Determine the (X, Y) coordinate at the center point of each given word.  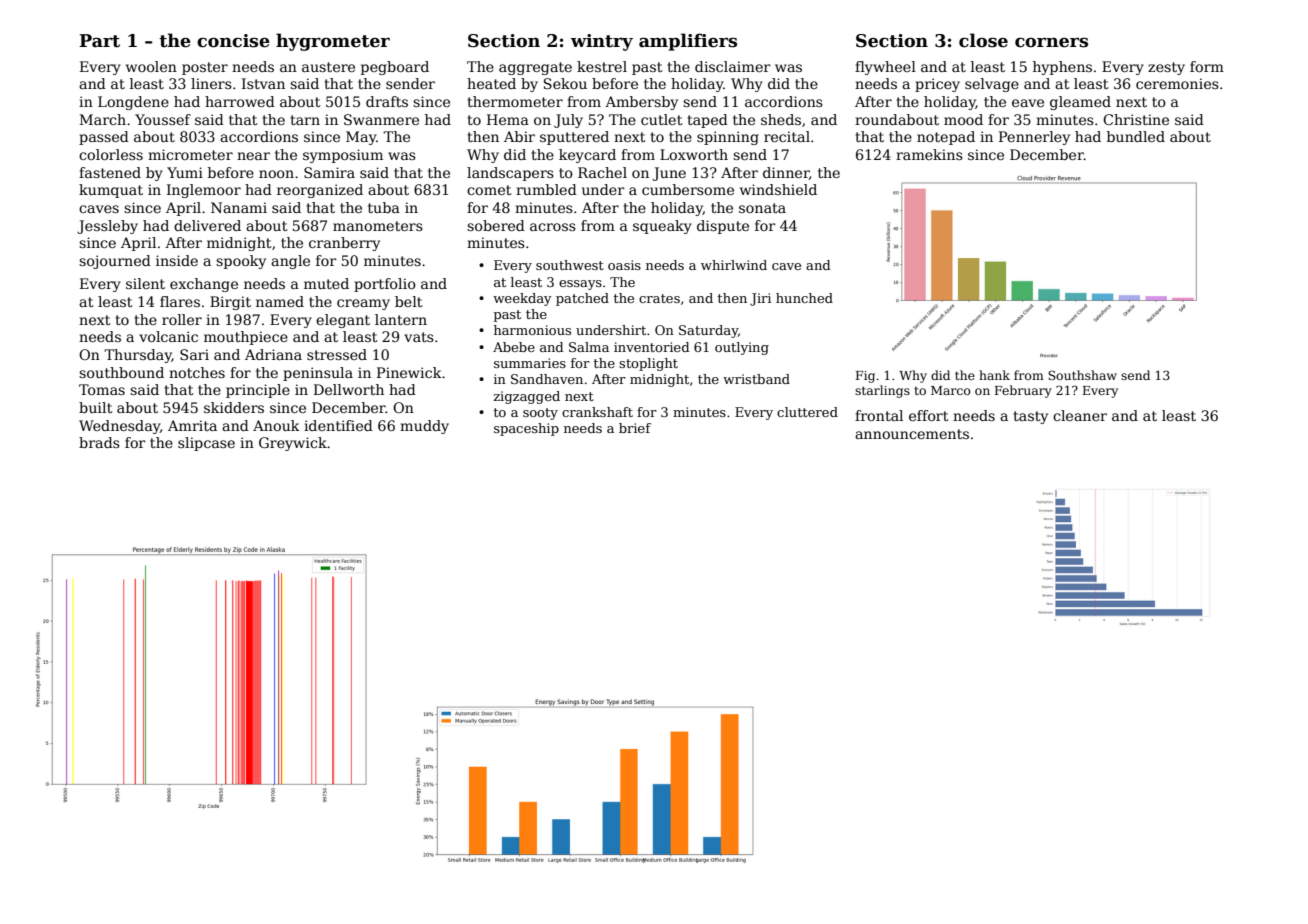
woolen (151, 66)
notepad (946, 138)
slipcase (206, 444)
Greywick (293, 444)
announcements (912, 434)
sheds (781, 119)
